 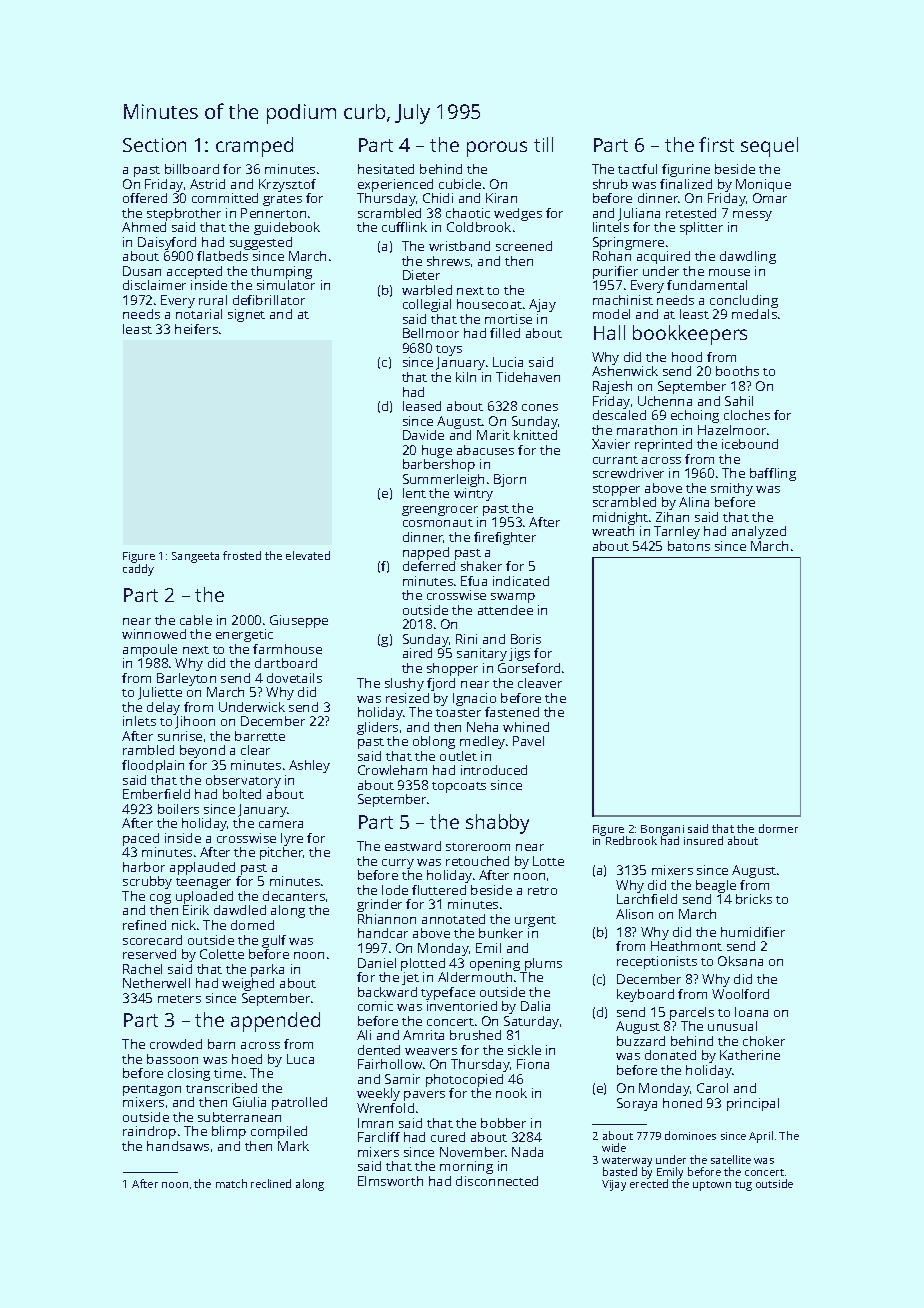 I want to click on morning, so click(x=466, y=1167).
